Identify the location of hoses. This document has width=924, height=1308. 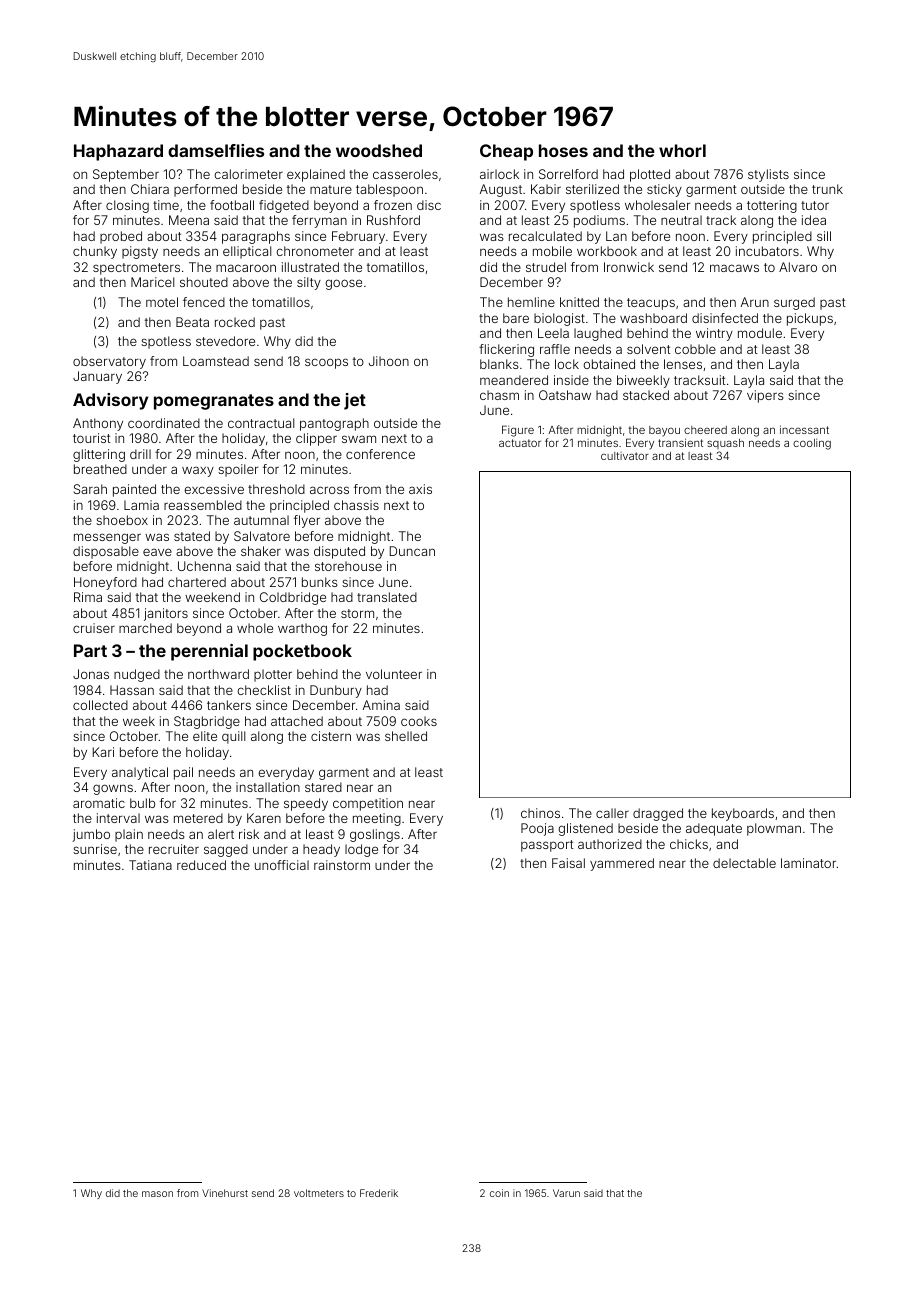
(563, 150).
